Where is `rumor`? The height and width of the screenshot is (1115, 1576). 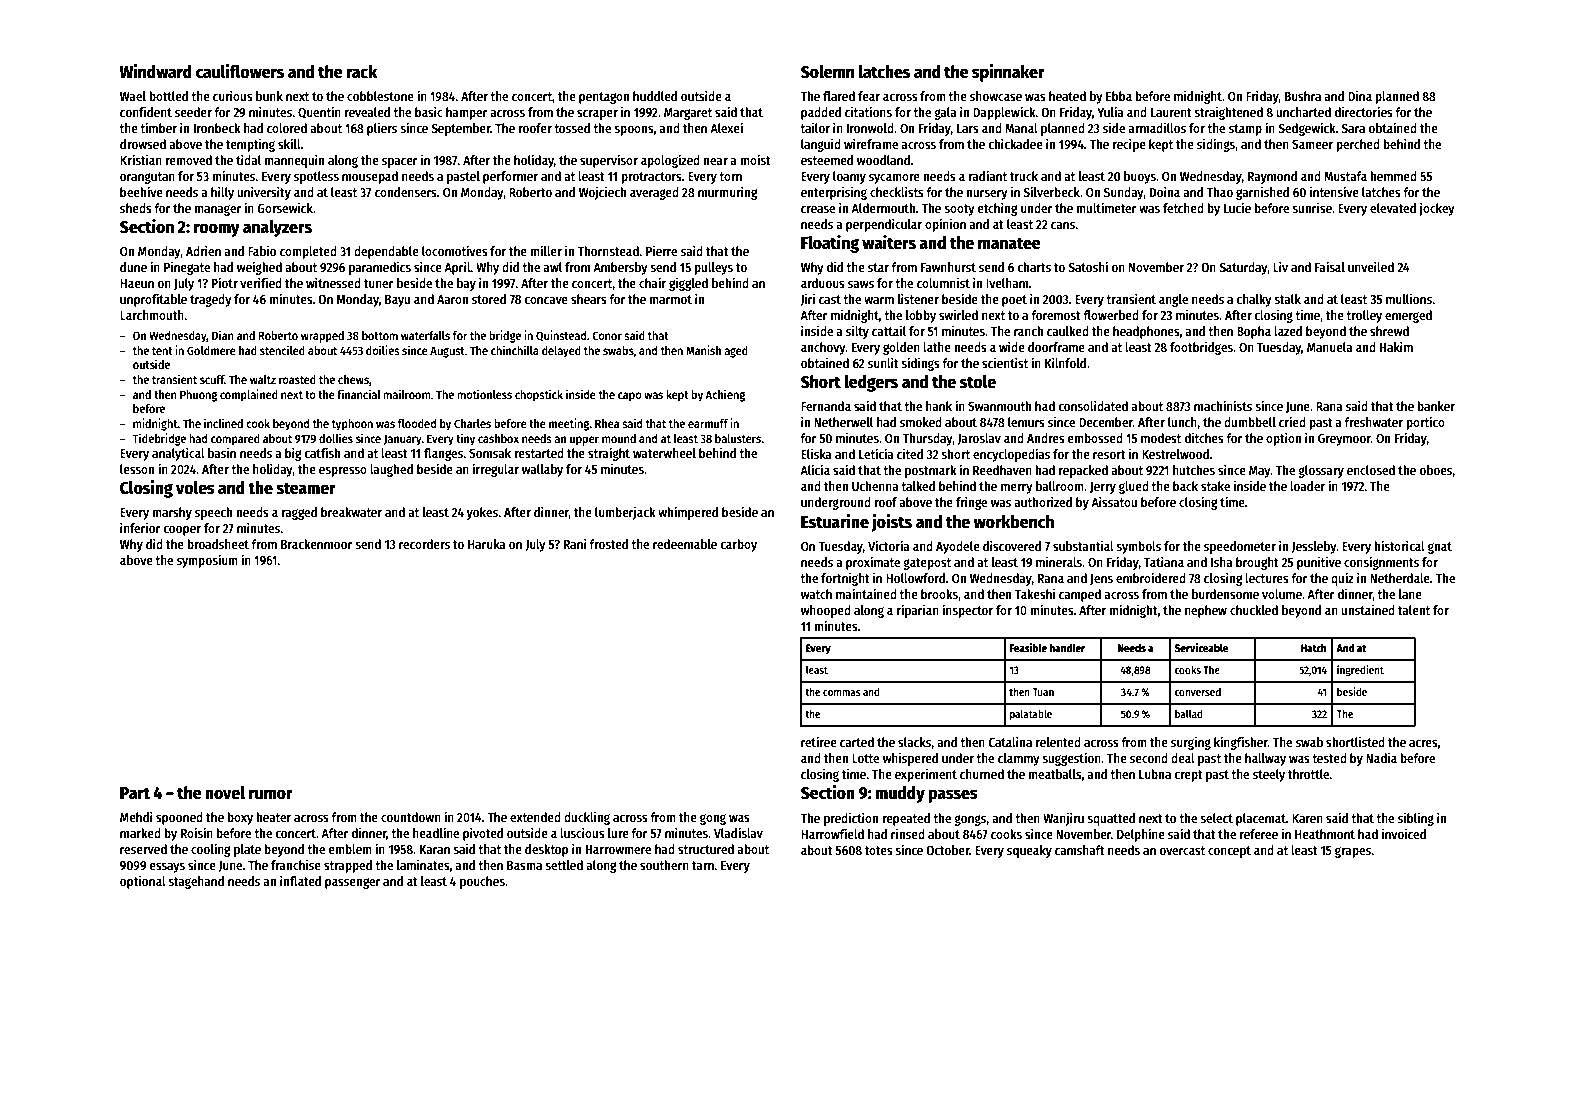 rumor is located at coordinates (271, 794).
